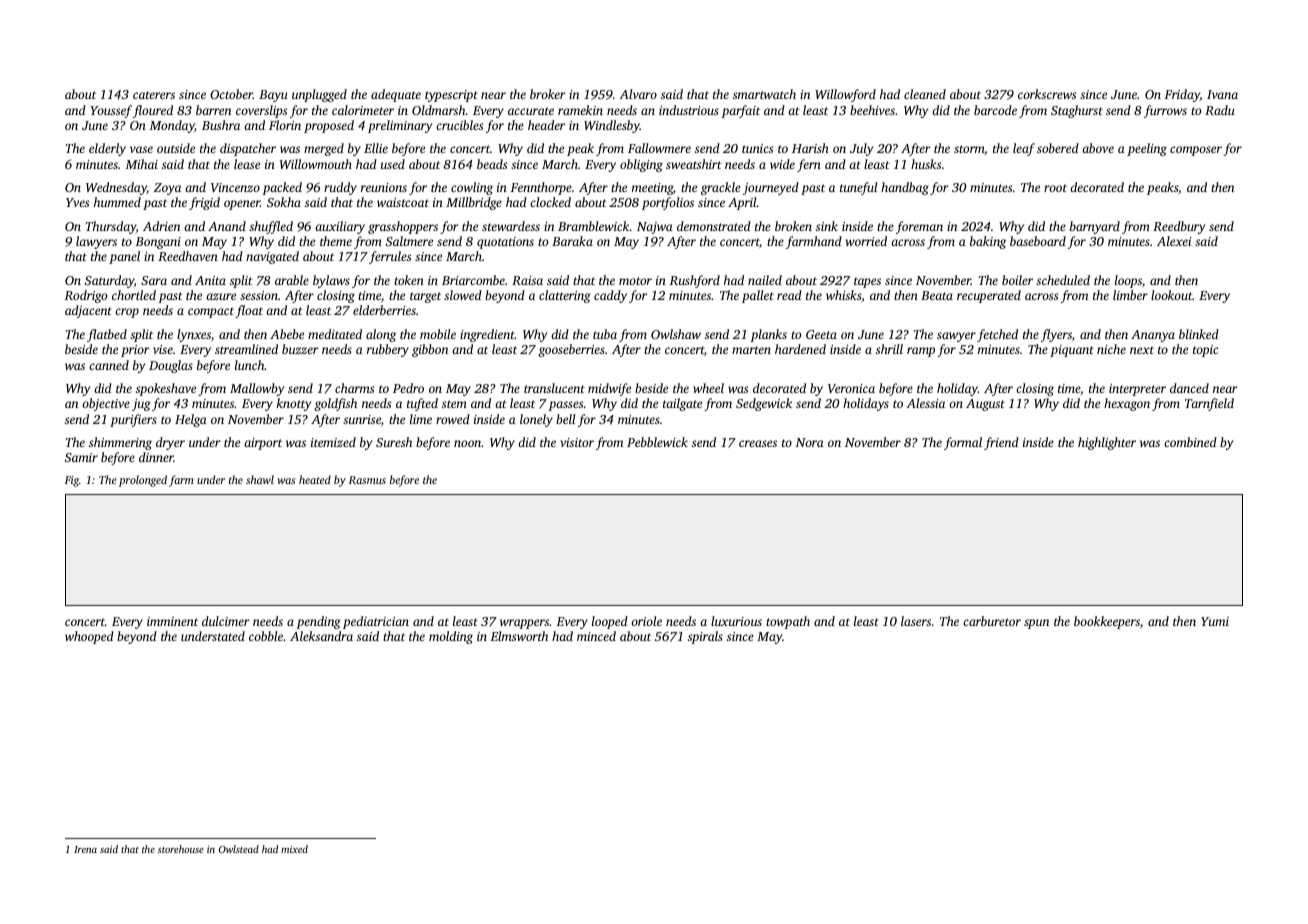  What do you see at coordinates (705, 637) in the screenshot?
I see `spirals` at bounding box center [705, 637].
